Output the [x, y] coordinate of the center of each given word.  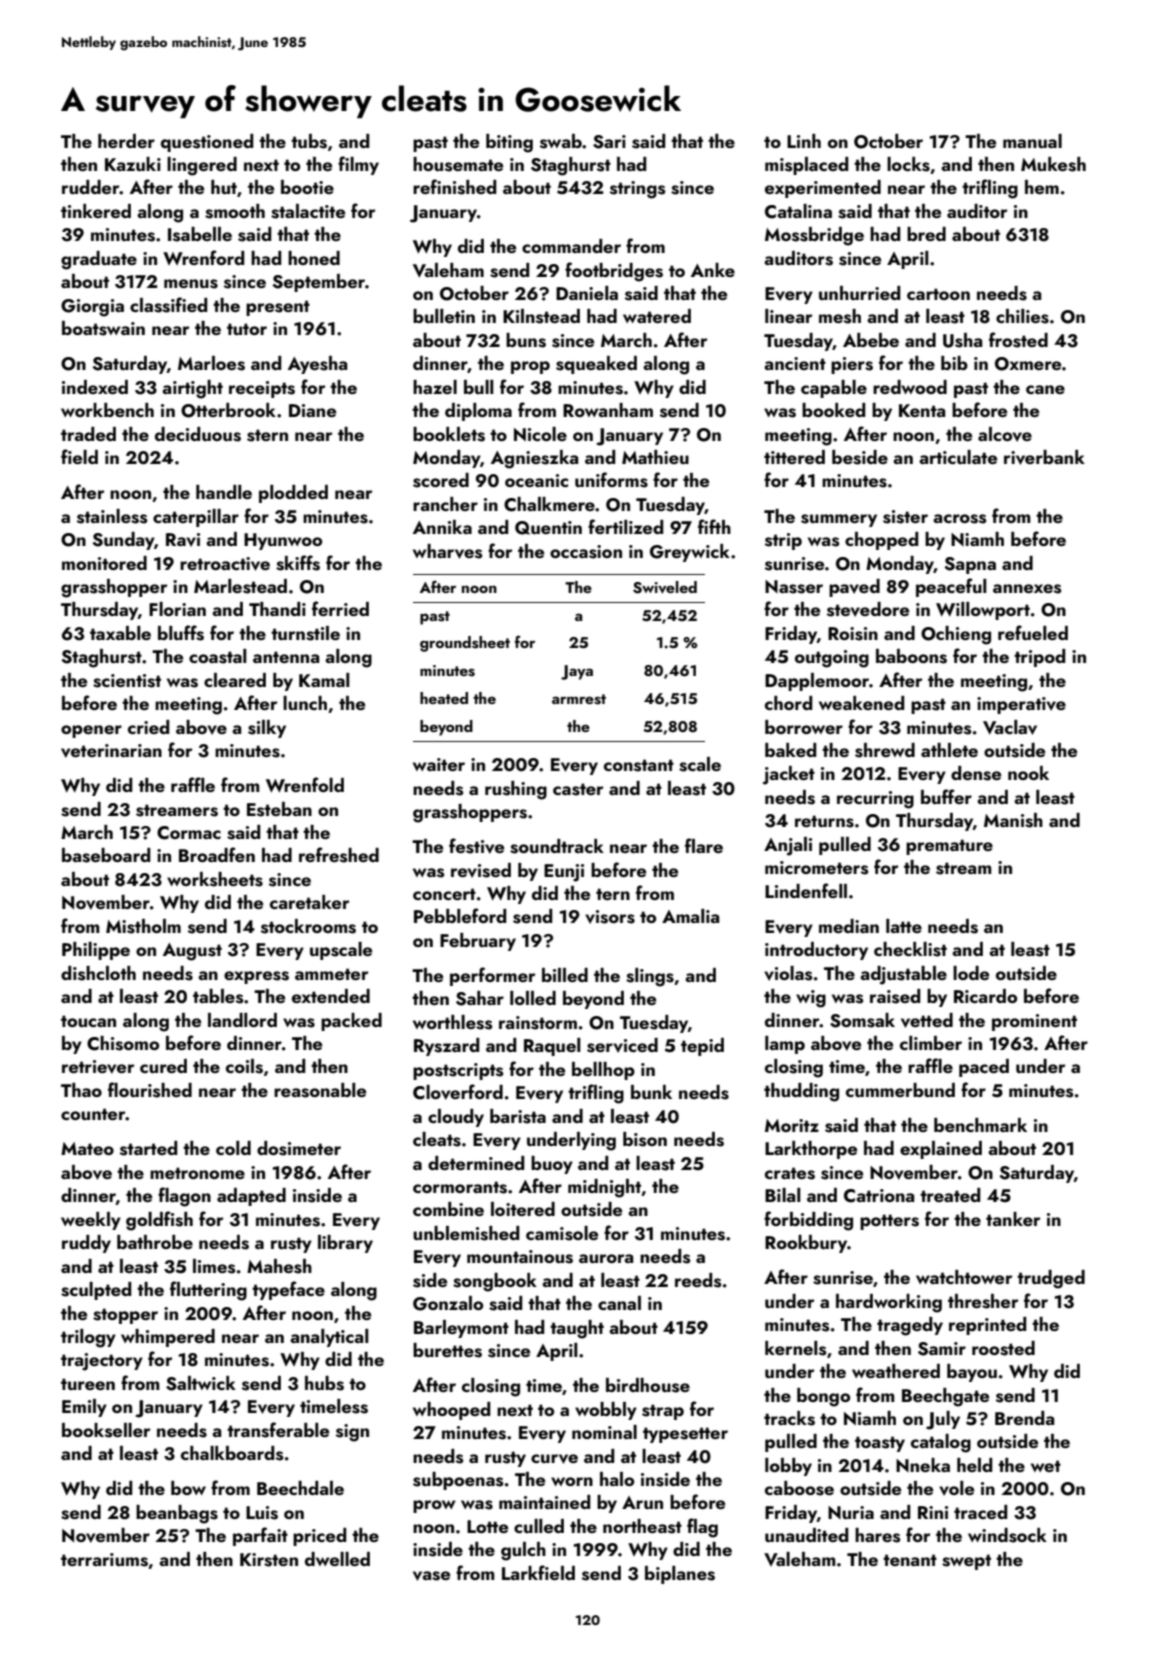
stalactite [308, 211]
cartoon [938, 294]
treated [950, 1195]
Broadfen [217, 854]
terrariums [104, 1560]
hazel [435, 387]
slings [650, 977]
